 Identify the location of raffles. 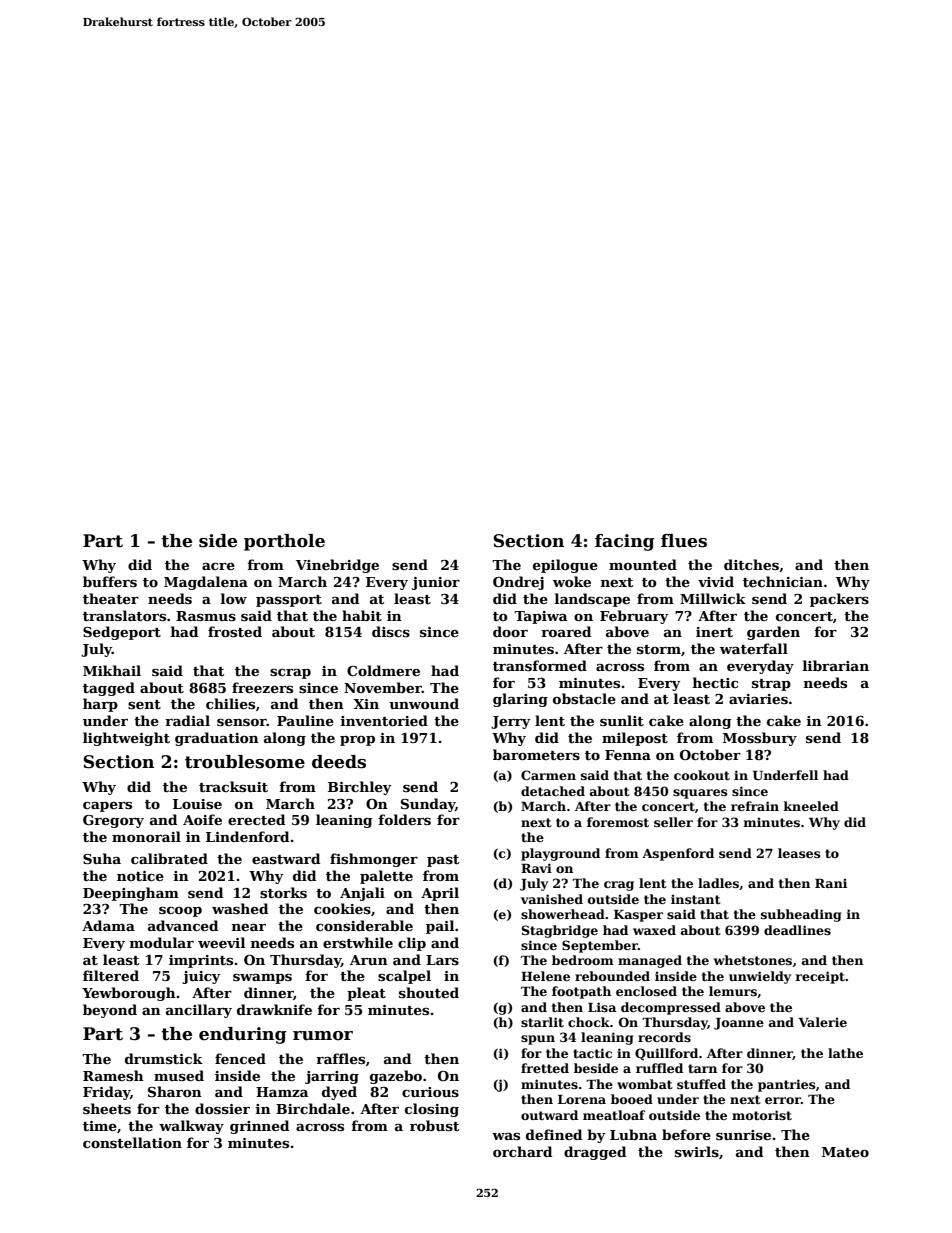
(340, 1058).
